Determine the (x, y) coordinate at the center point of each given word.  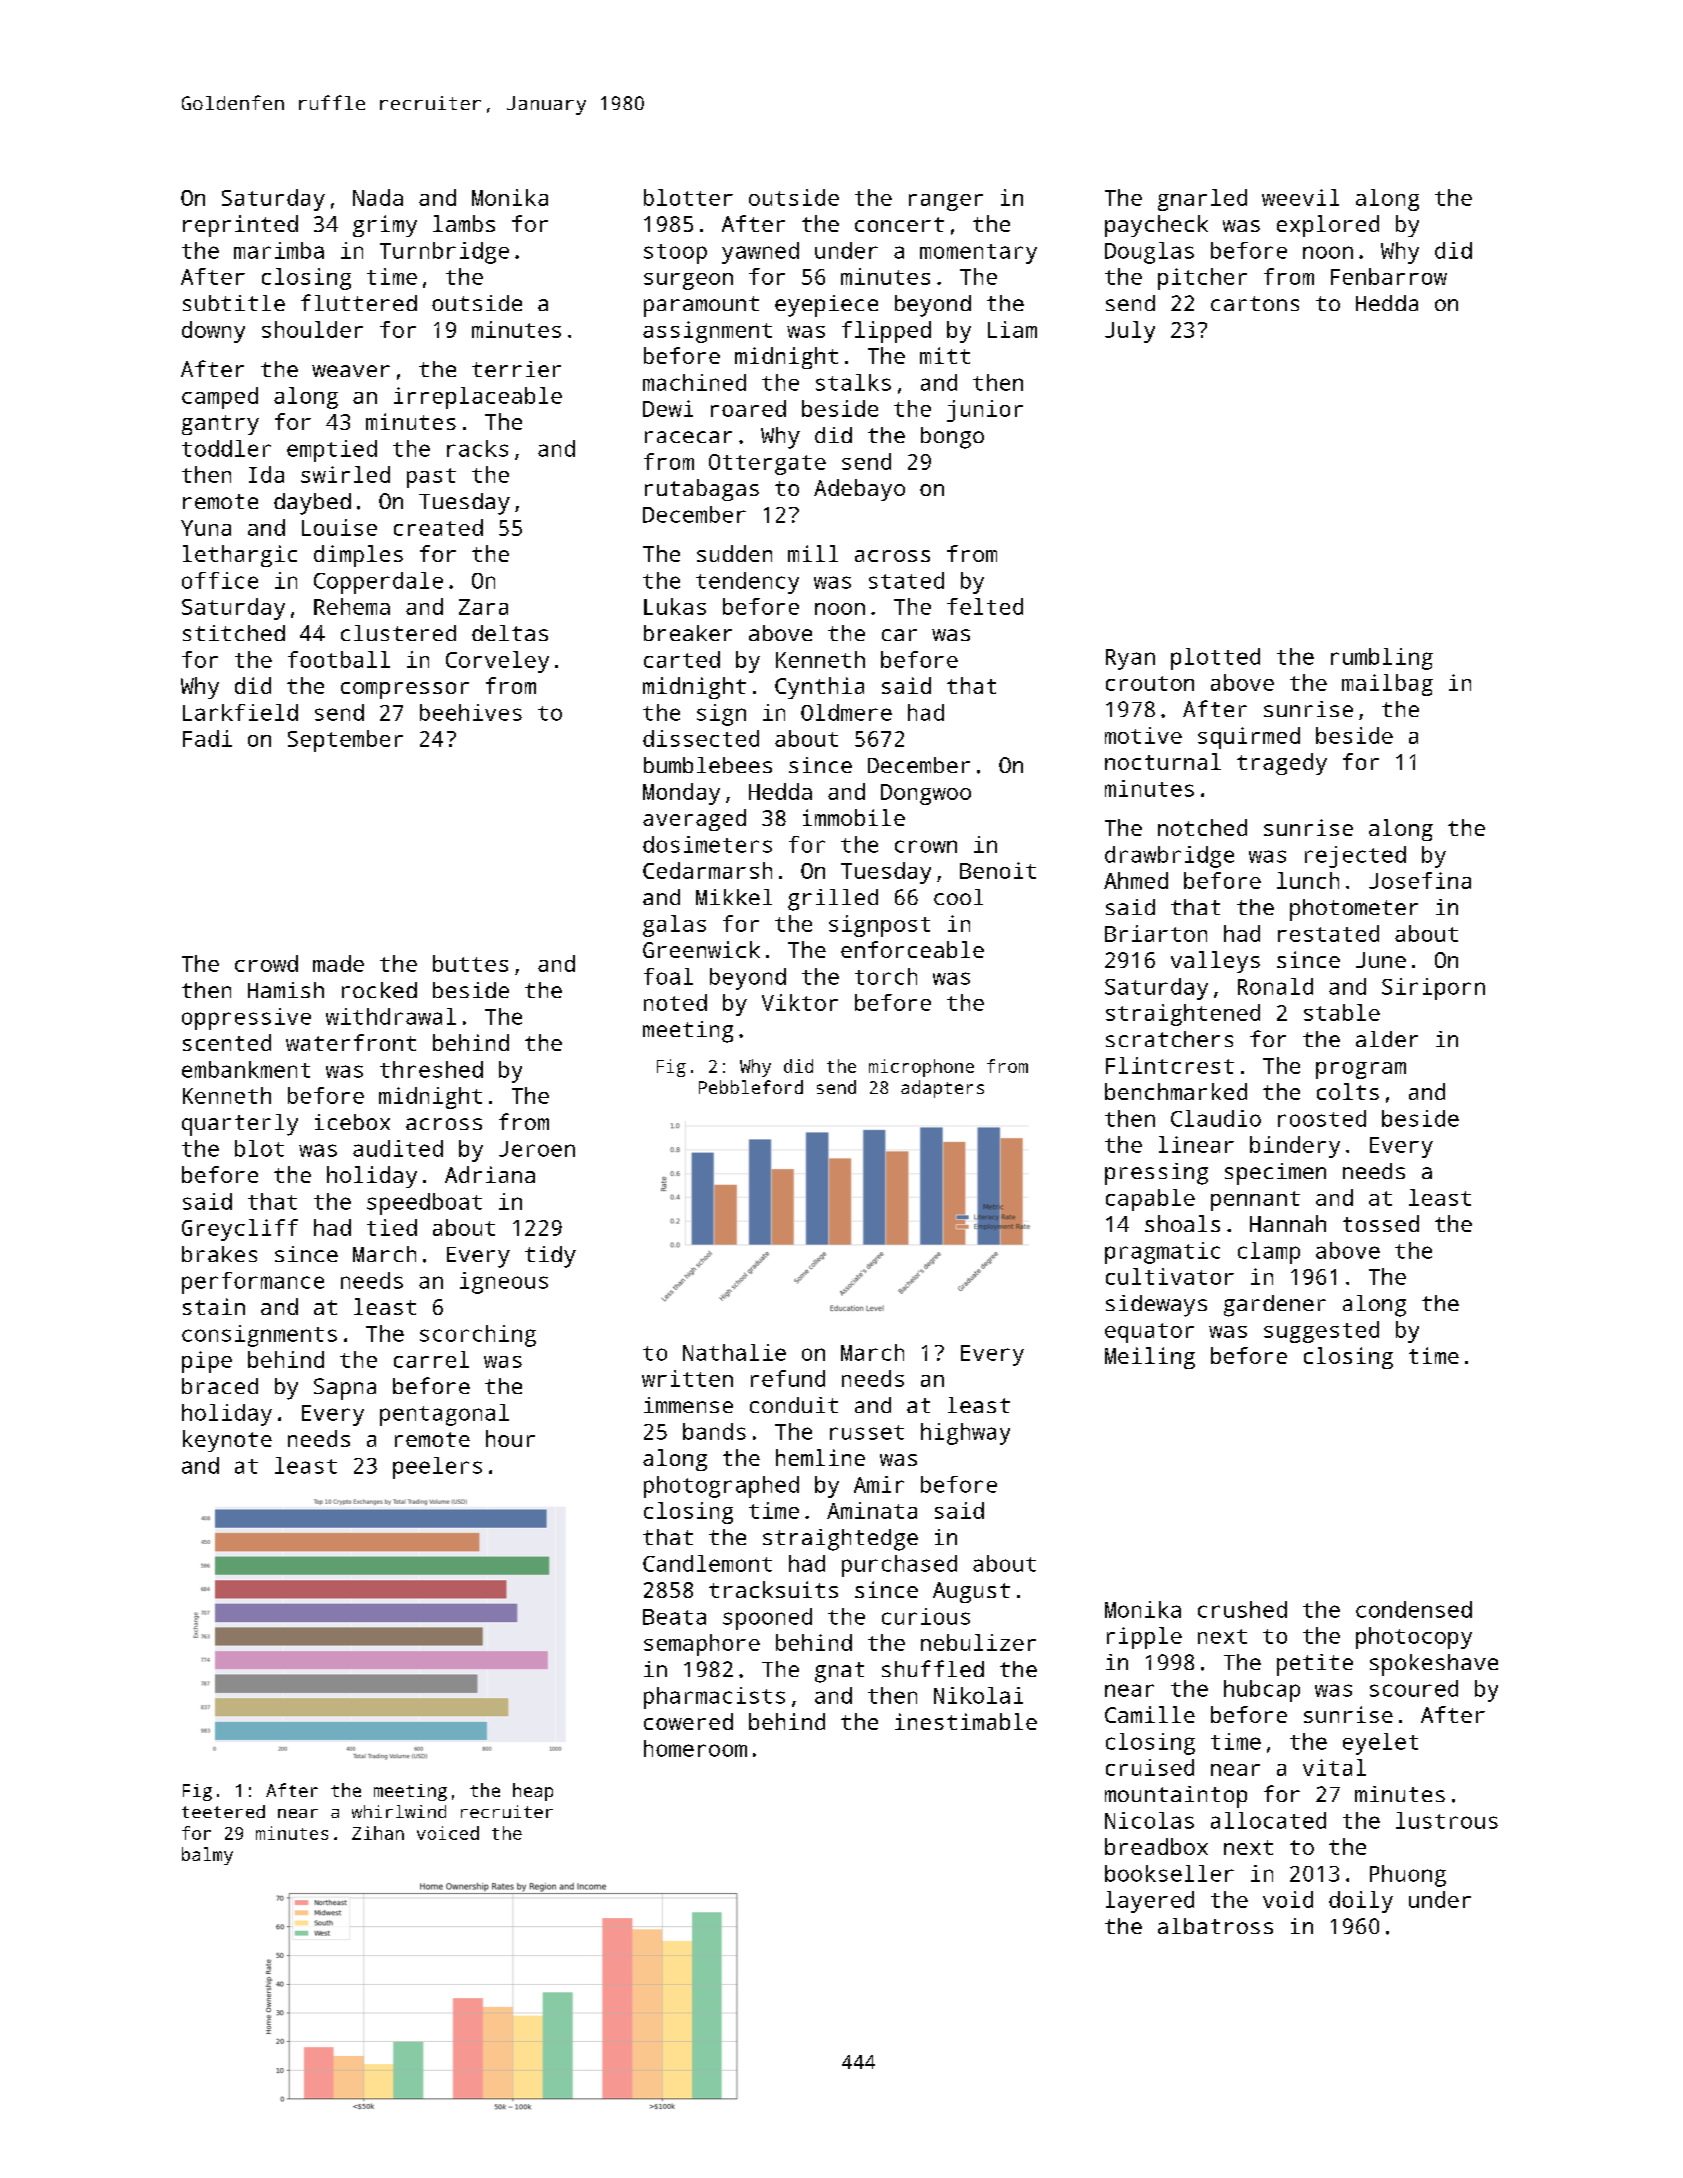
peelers (437, 1468)
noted (675, 1002)
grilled (833, 900)
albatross (1215, 1926)
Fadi (207, 738)
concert (899, 224)
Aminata (872, 1510)
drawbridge (1169, 857)
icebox (352, 1122)
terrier (516, 369)
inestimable (966, 1721)
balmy (207, 1856)
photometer (1354, 910)
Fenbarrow (1389, 276)
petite (1315, 1665)
